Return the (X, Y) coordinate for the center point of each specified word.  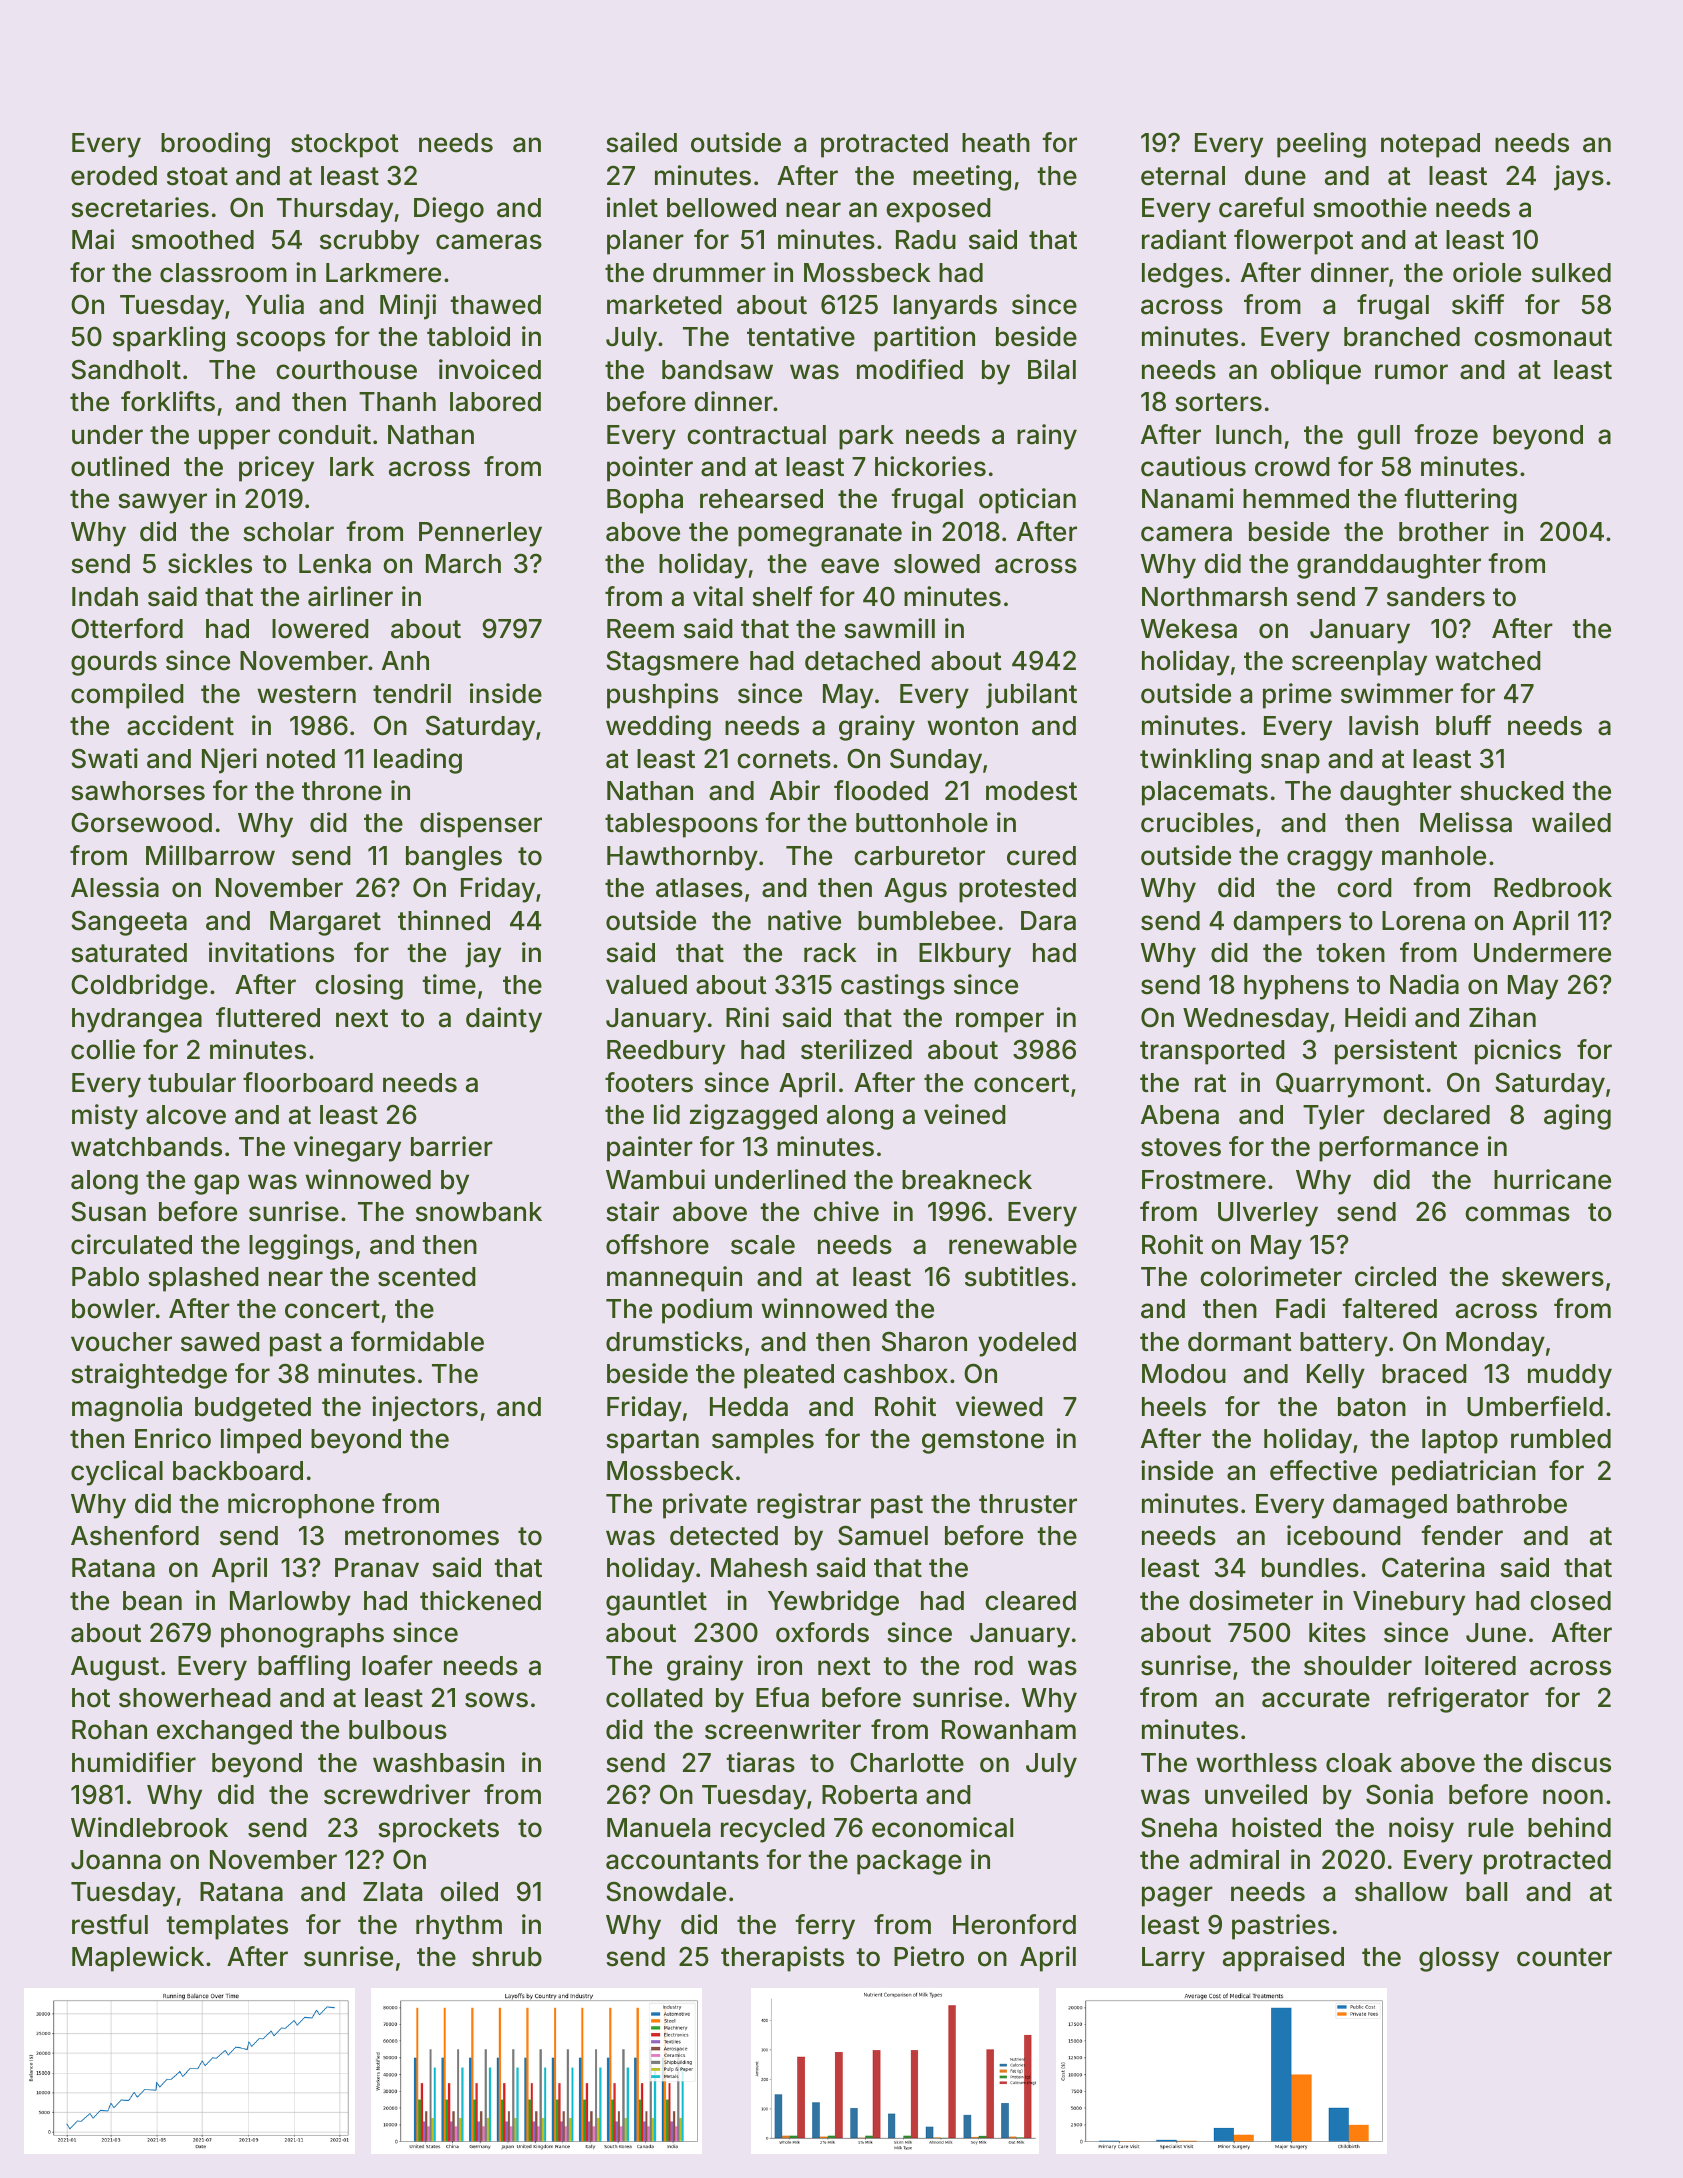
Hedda (749, 1407)
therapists (782, 1959)
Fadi (1300, 1308)
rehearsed (761, 499)
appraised (1283, 1959)
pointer (650, 469)
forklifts (168, 401)
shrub (507, 1957)
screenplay (1359, 663)
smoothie (1370, 207)
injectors (425, 1409)
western (306, 694)
